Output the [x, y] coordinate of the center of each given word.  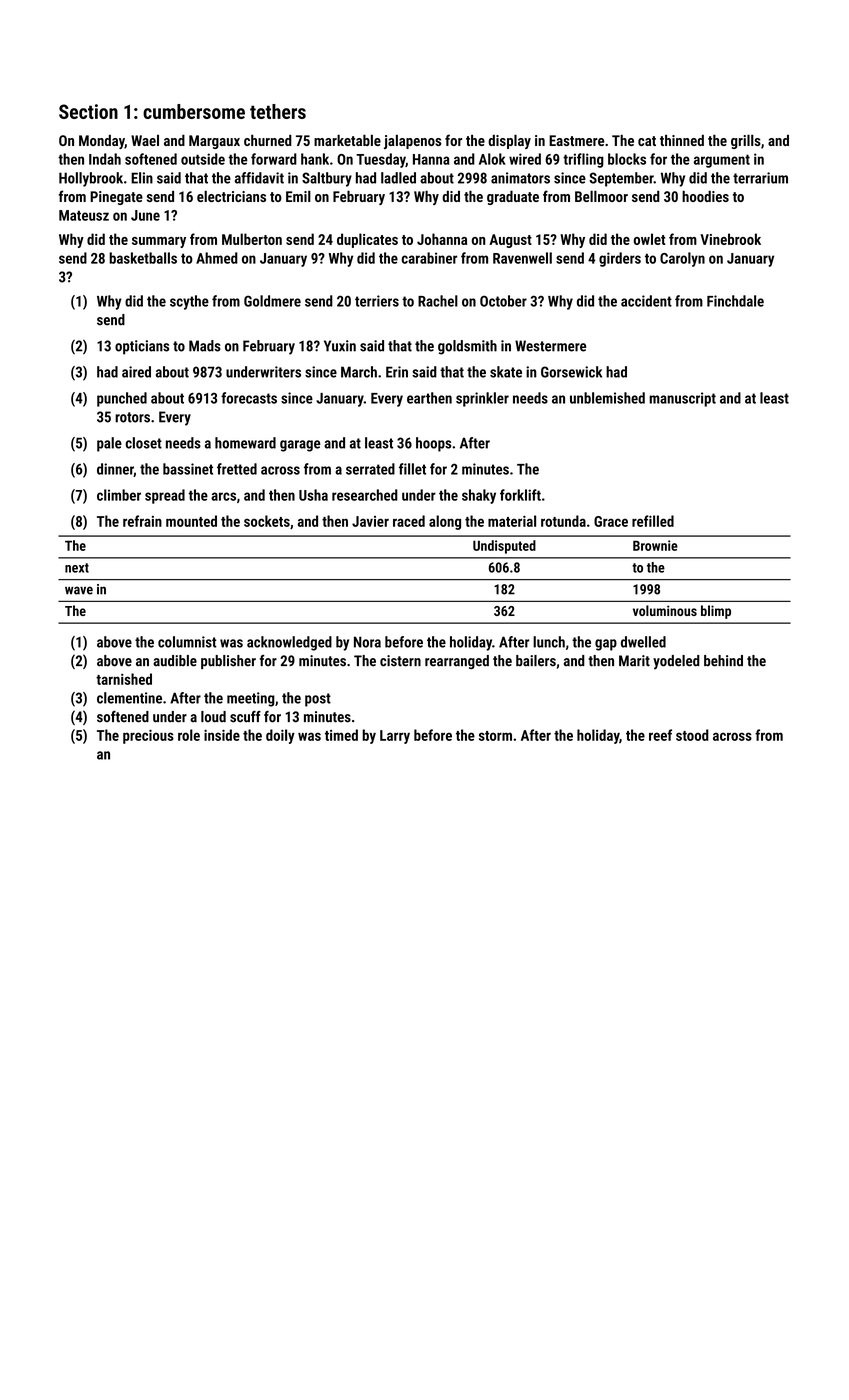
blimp [716, 612]
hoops [433, 444]
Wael [145, 140]
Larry [395, 737]
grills [746, 141]
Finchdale [735, 301]
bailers [536, 661]
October [503, 301]
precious [148, 736]
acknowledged [289, 643]
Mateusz [84, 215]
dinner [115, 470]
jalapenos [412, 142]
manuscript [682, 399]
